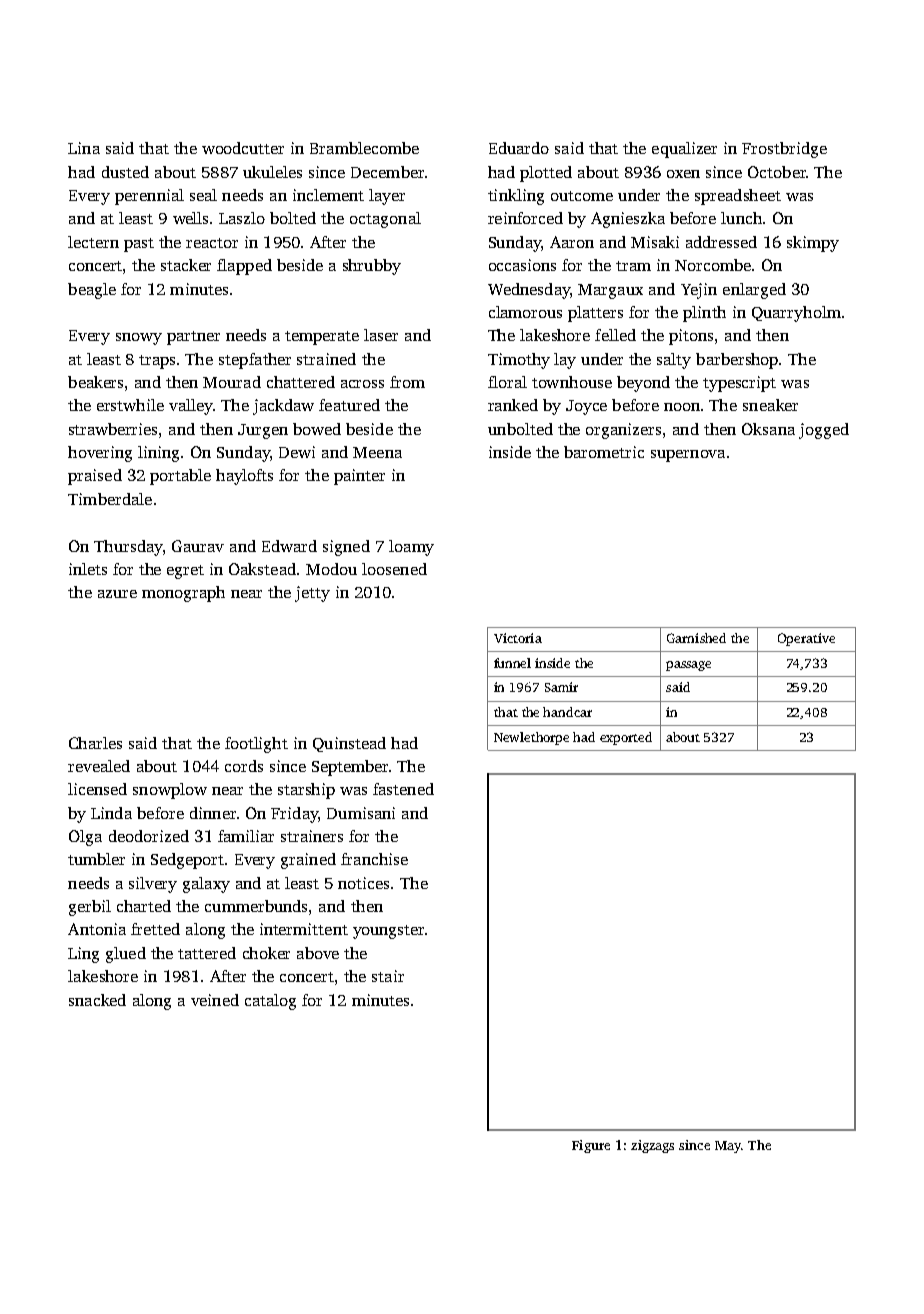 Image resolution: width=924 pixels, height=1314 pixels. I want to click on ranked, so click(513, 405).
